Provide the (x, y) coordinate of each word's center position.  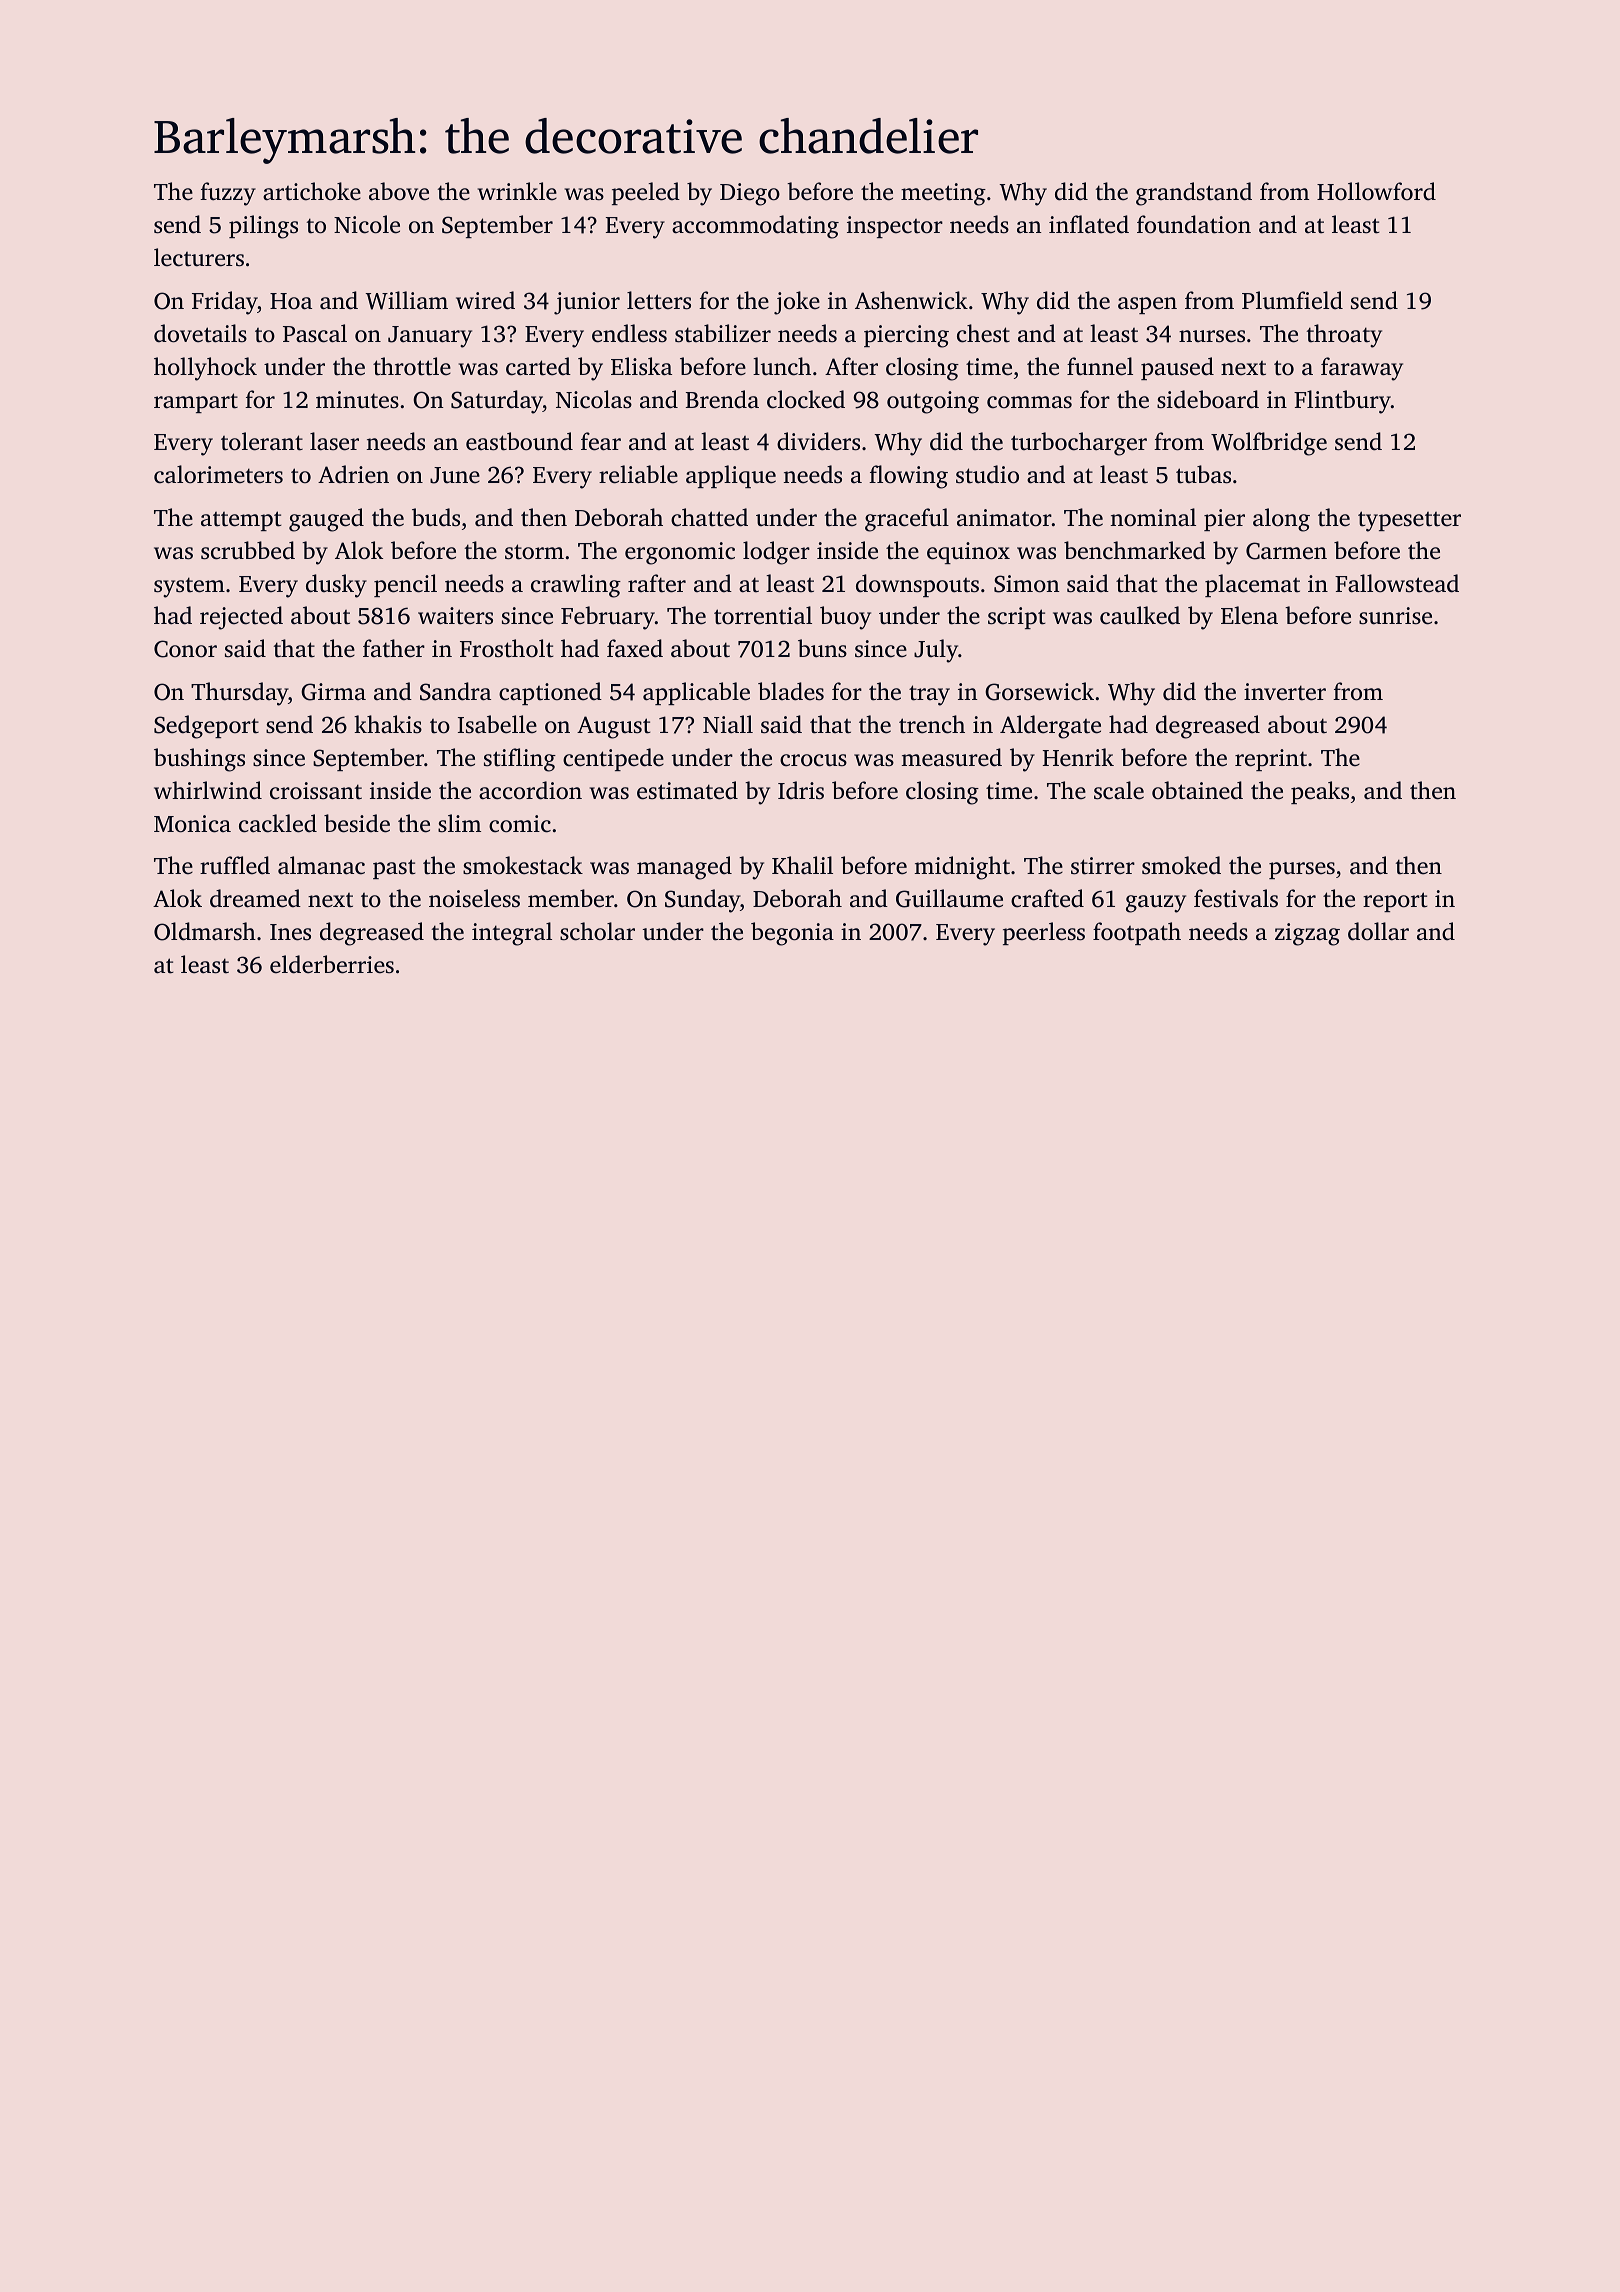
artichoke (312, 191)
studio (987, 474)
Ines (290, 932)
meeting (943, 194)
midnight (962, 868)
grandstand (1194, 194)
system (189, 587)
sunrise (1395, 616)
